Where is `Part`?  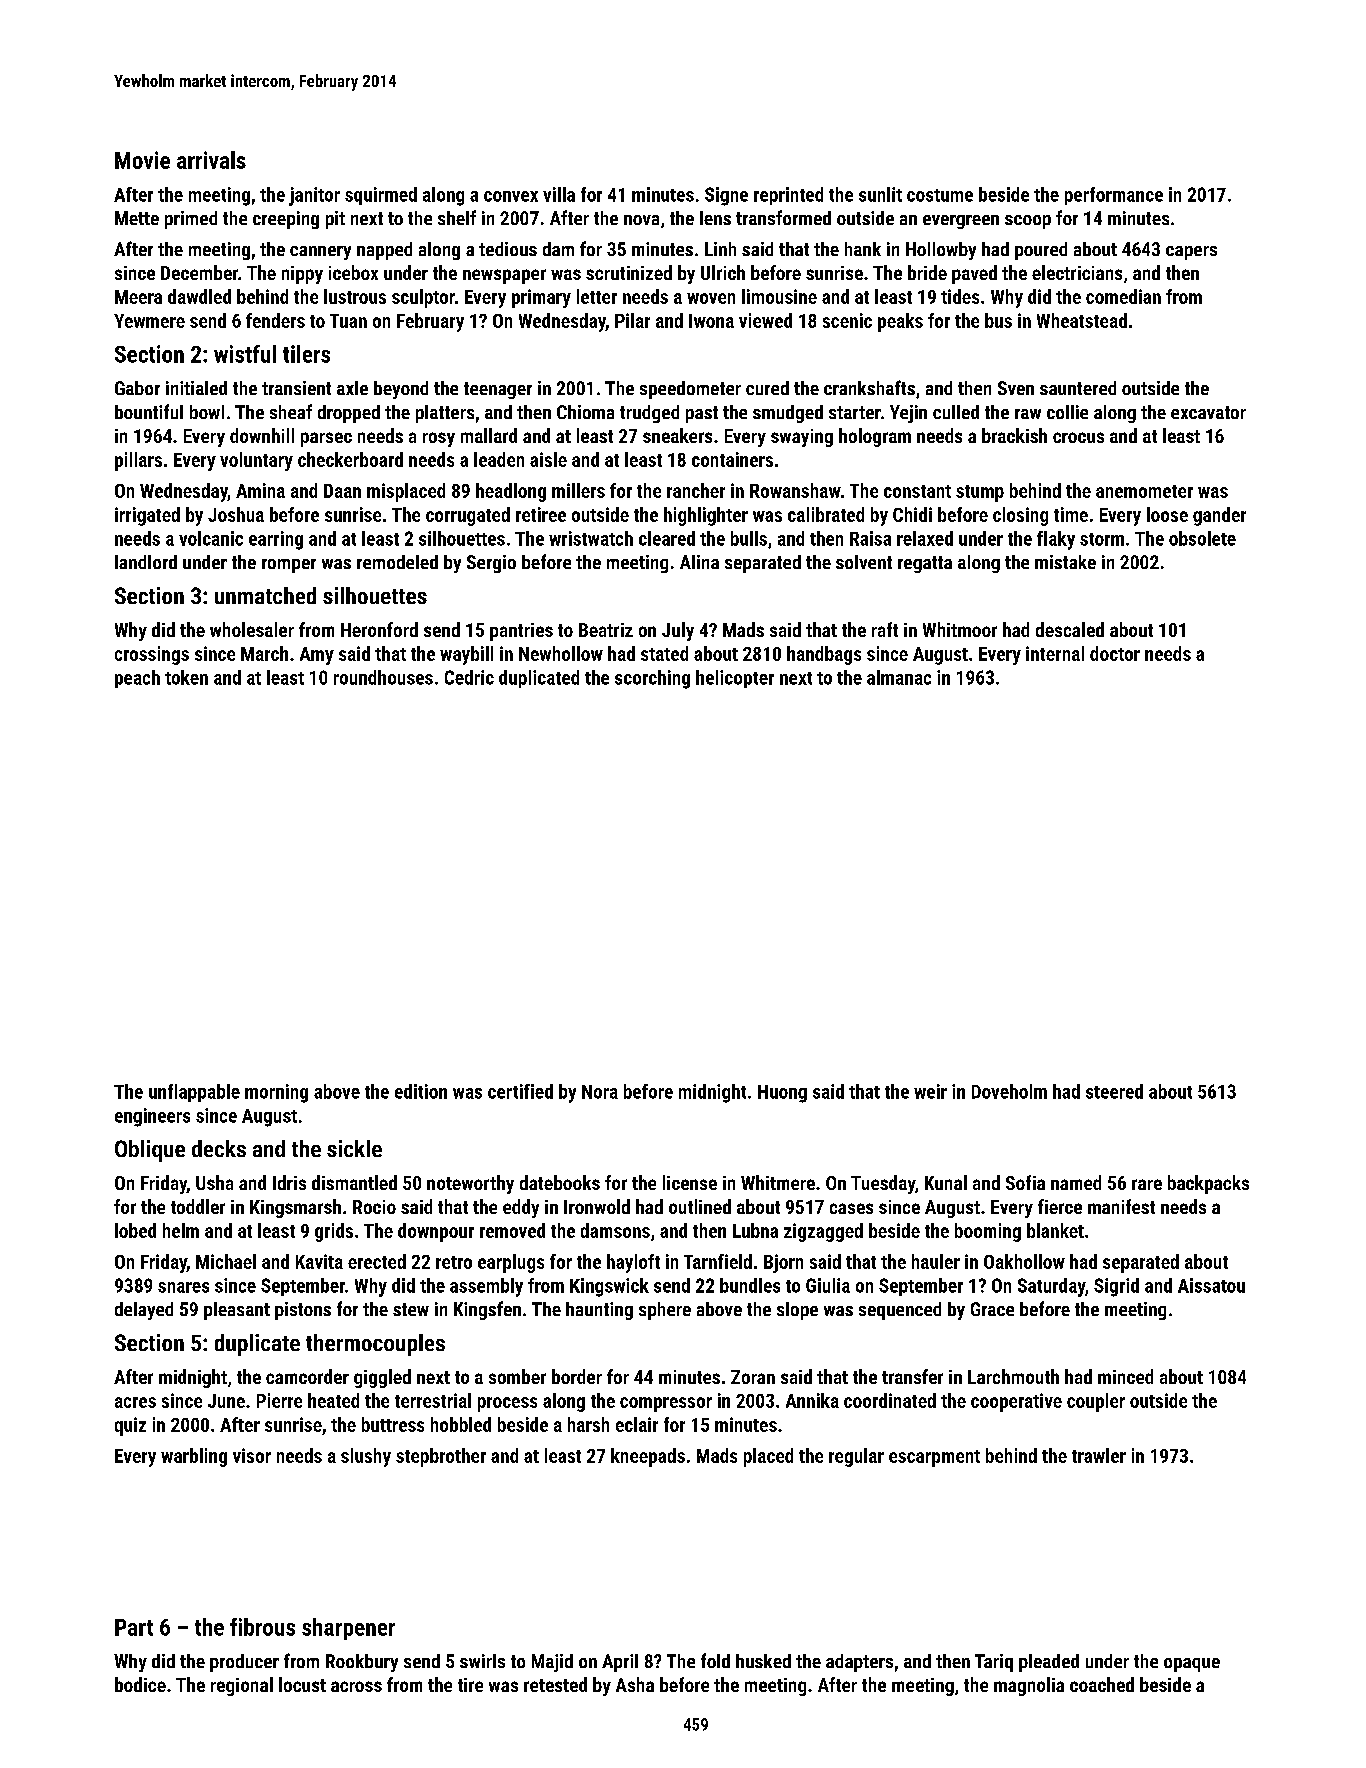 Part is located at coordinates (134, 1627).
